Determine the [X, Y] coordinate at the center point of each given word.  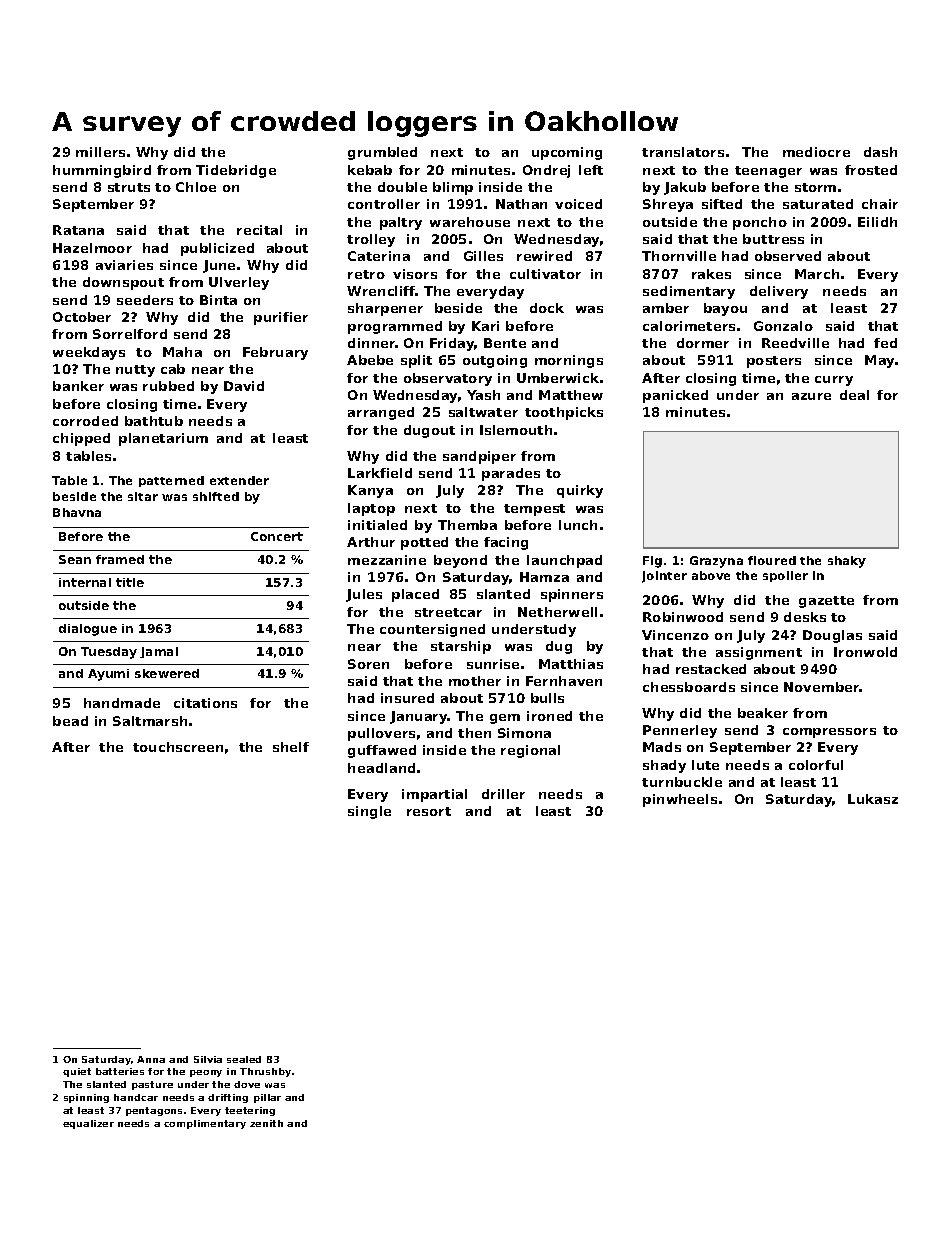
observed [788, 256]
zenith [266, 1123]
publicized [217, 249]
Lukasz [873, 799]
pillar [267, 1098]
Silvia [208, 1059]
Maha [182, 352]
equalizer [88, 1124]
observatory [448, 379]
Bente [505, 343]
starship [461, 647]
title [130, 582]
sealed [244, 1059]
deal [854, 395]
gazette [826, 602]
